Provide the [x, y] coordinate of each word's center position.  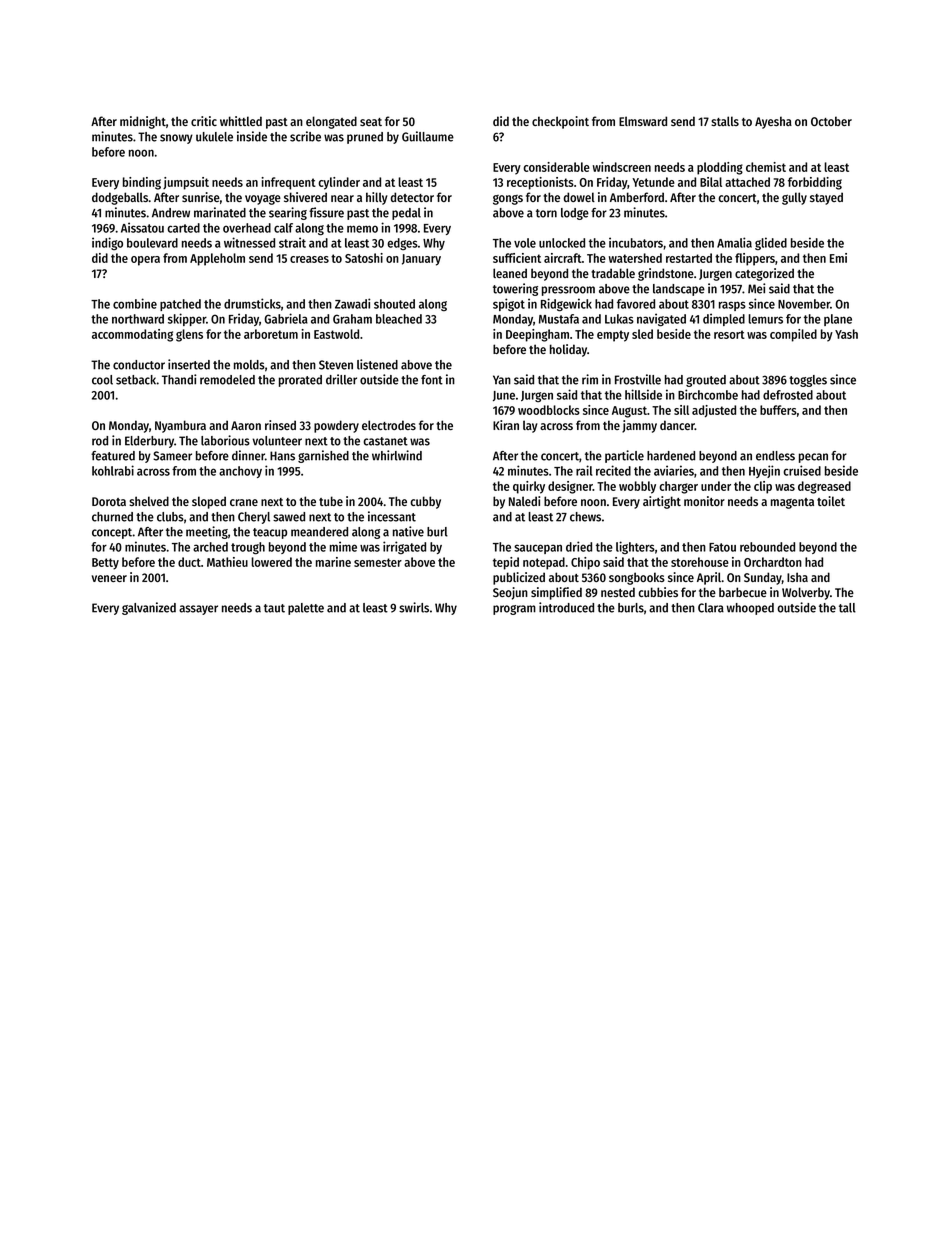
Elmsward [643, 121]
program [514, 610]
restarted [689, 258]
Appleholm [217, 259]
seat [371, 122]
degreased [824, 487]
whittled [241, 121]
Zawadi [353, 303]
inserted [189, 364]
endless [775, 456]
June [504, 396]
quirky [529, 487]
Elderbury [149, 442]
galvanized [149, 608]
